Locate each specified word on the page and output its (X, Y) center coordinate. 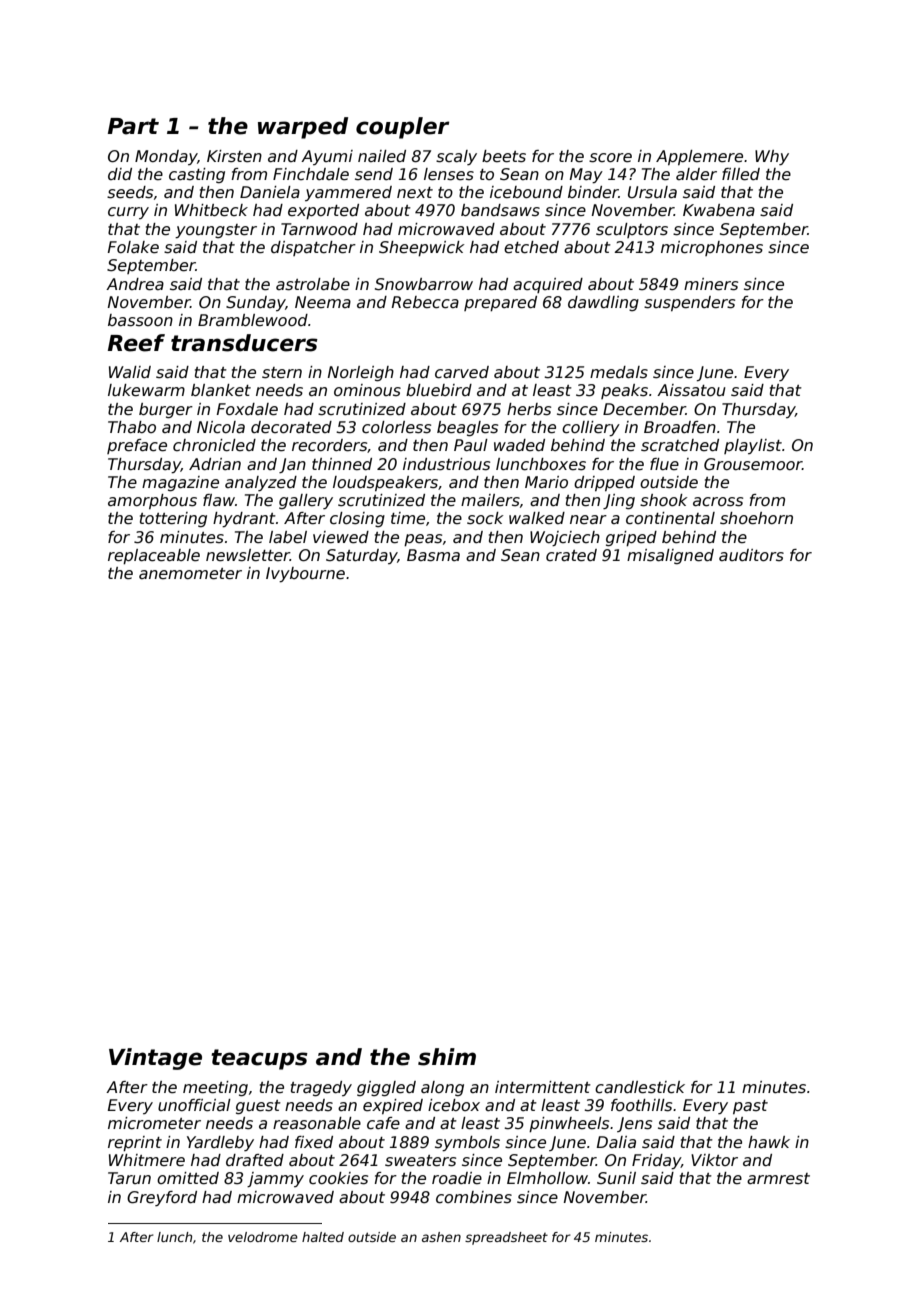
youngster (216, 231)
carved (462, 372)
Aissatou (691, 390)
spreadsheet (506, 1238)
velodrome (263, 1237)
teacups (259, 1059)
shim (447, 1057)
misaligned (670, 556)
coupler (402, 128)
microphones (712, 248)
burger (166, 410)
